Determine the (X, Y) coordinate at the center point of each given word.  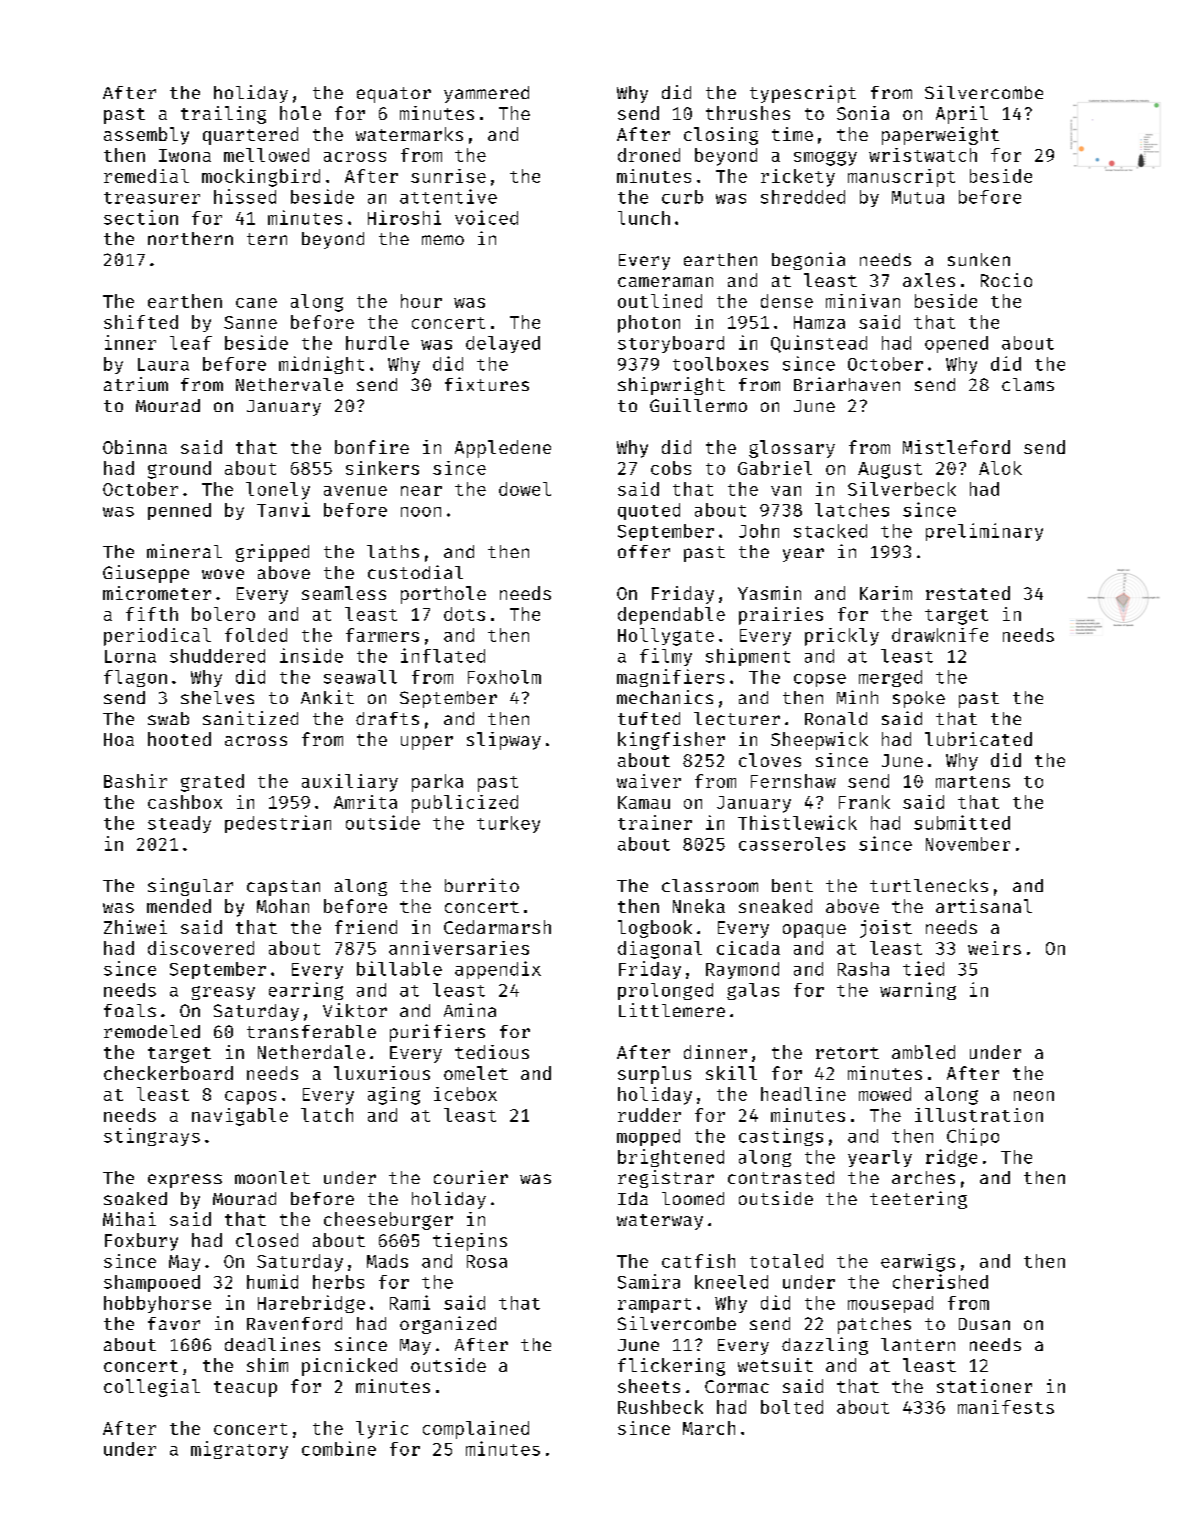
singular (190, 887)
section (141, 217)
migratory (239, 1450)
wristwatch (923, 155)
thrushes (748, 113)
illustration (979, 1115)
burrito (482, 885)
